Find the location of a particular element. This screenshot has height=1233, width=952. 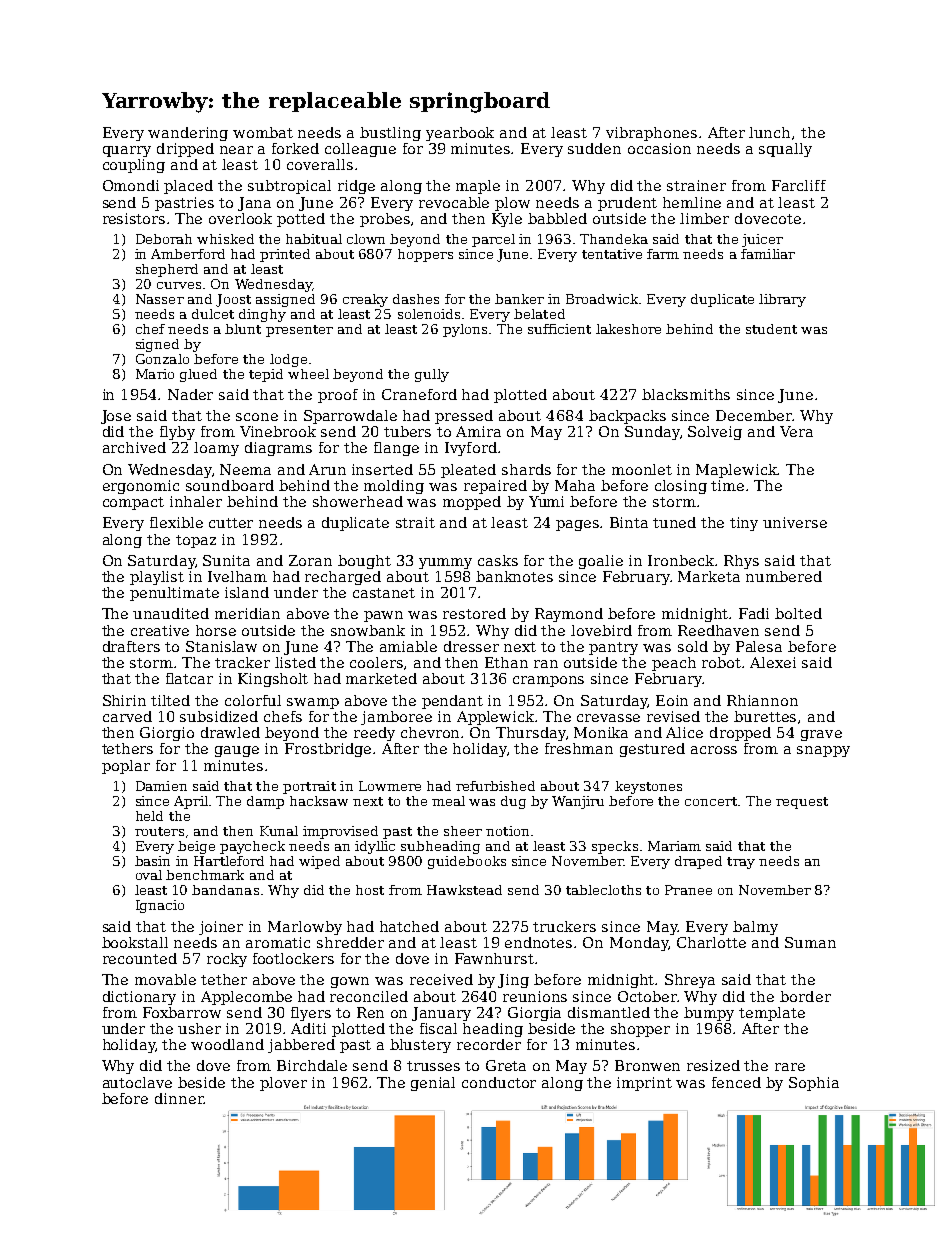

held is located at coordinates (149, 816).
